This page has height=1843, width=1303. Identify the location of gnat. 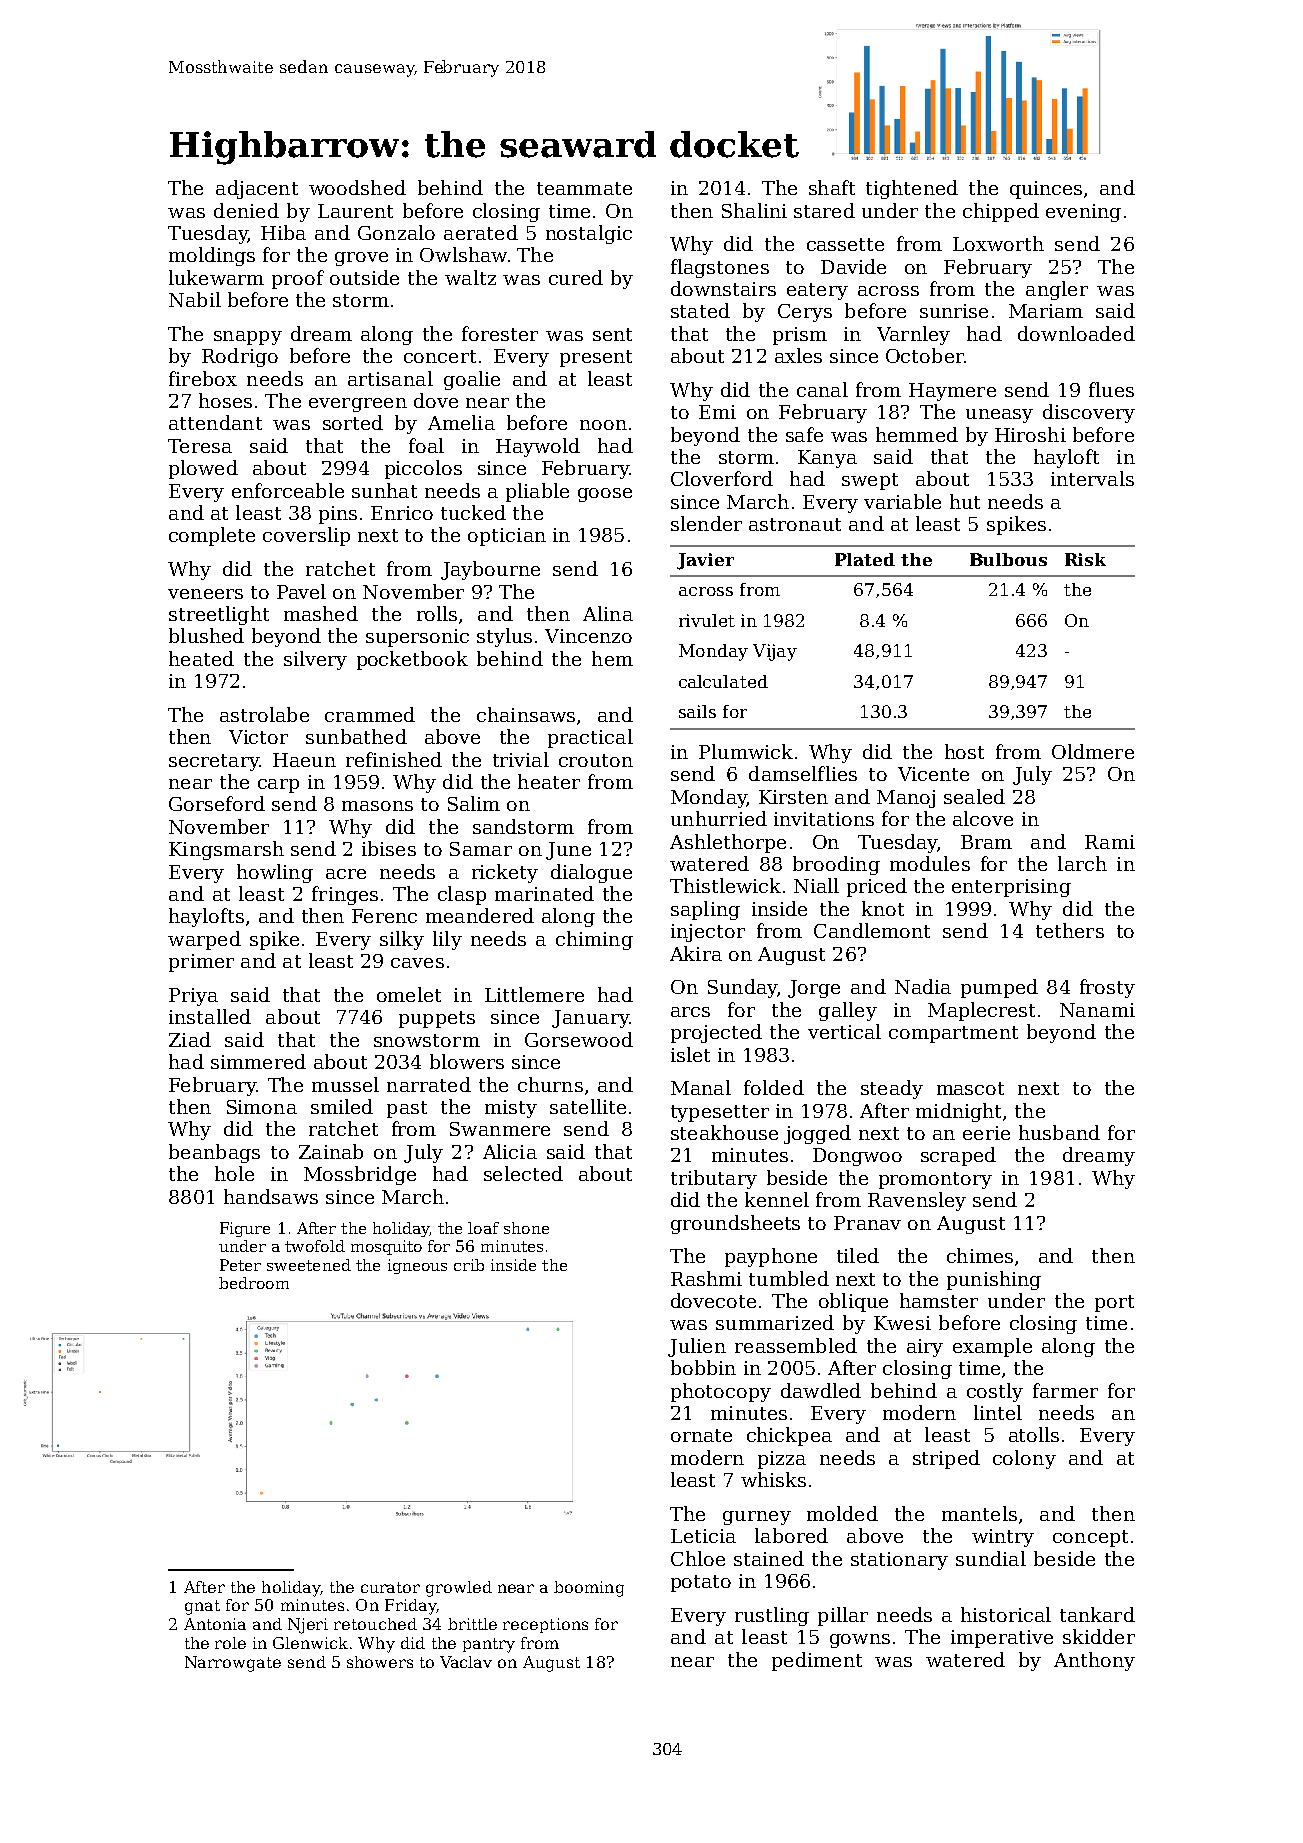
(202, 1607).
